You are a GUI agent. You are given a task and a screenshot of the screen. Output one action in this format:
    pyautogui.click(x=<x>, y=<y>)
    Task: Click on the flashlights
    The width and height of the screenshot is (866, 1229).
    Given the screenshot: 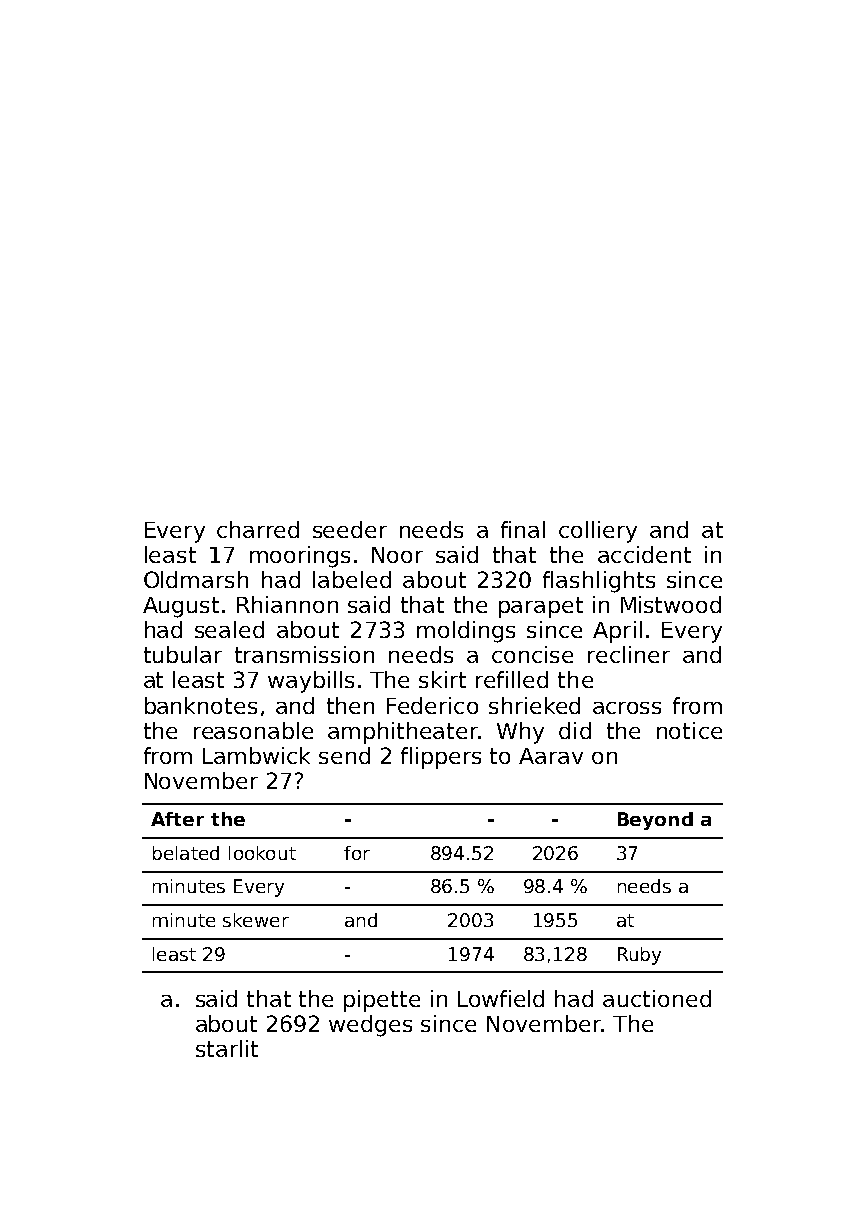 What is the action you would take?
    pyautogui.click(x=599, y=582)
